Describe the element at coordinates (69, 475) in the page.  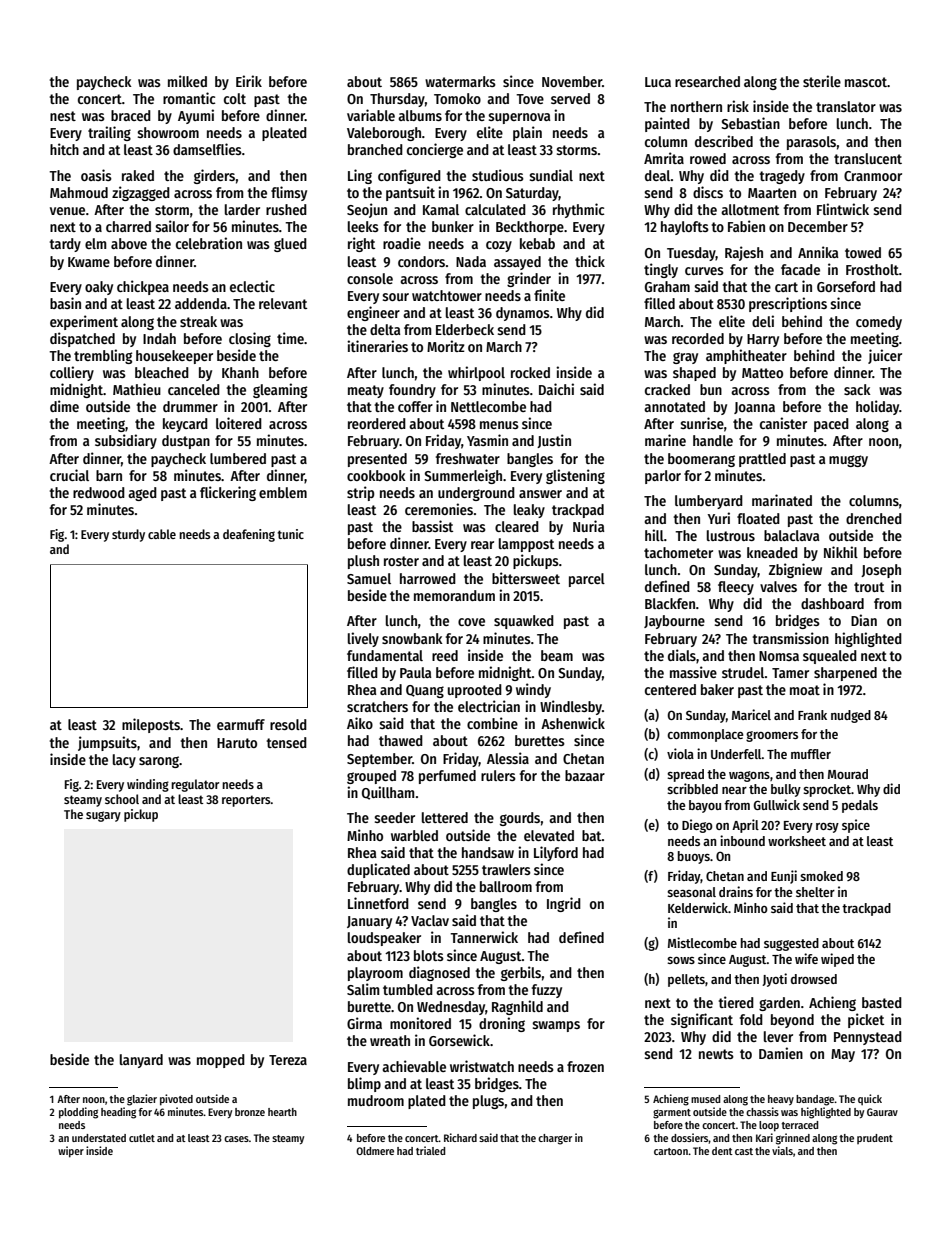
I see `crucial` at that location.
